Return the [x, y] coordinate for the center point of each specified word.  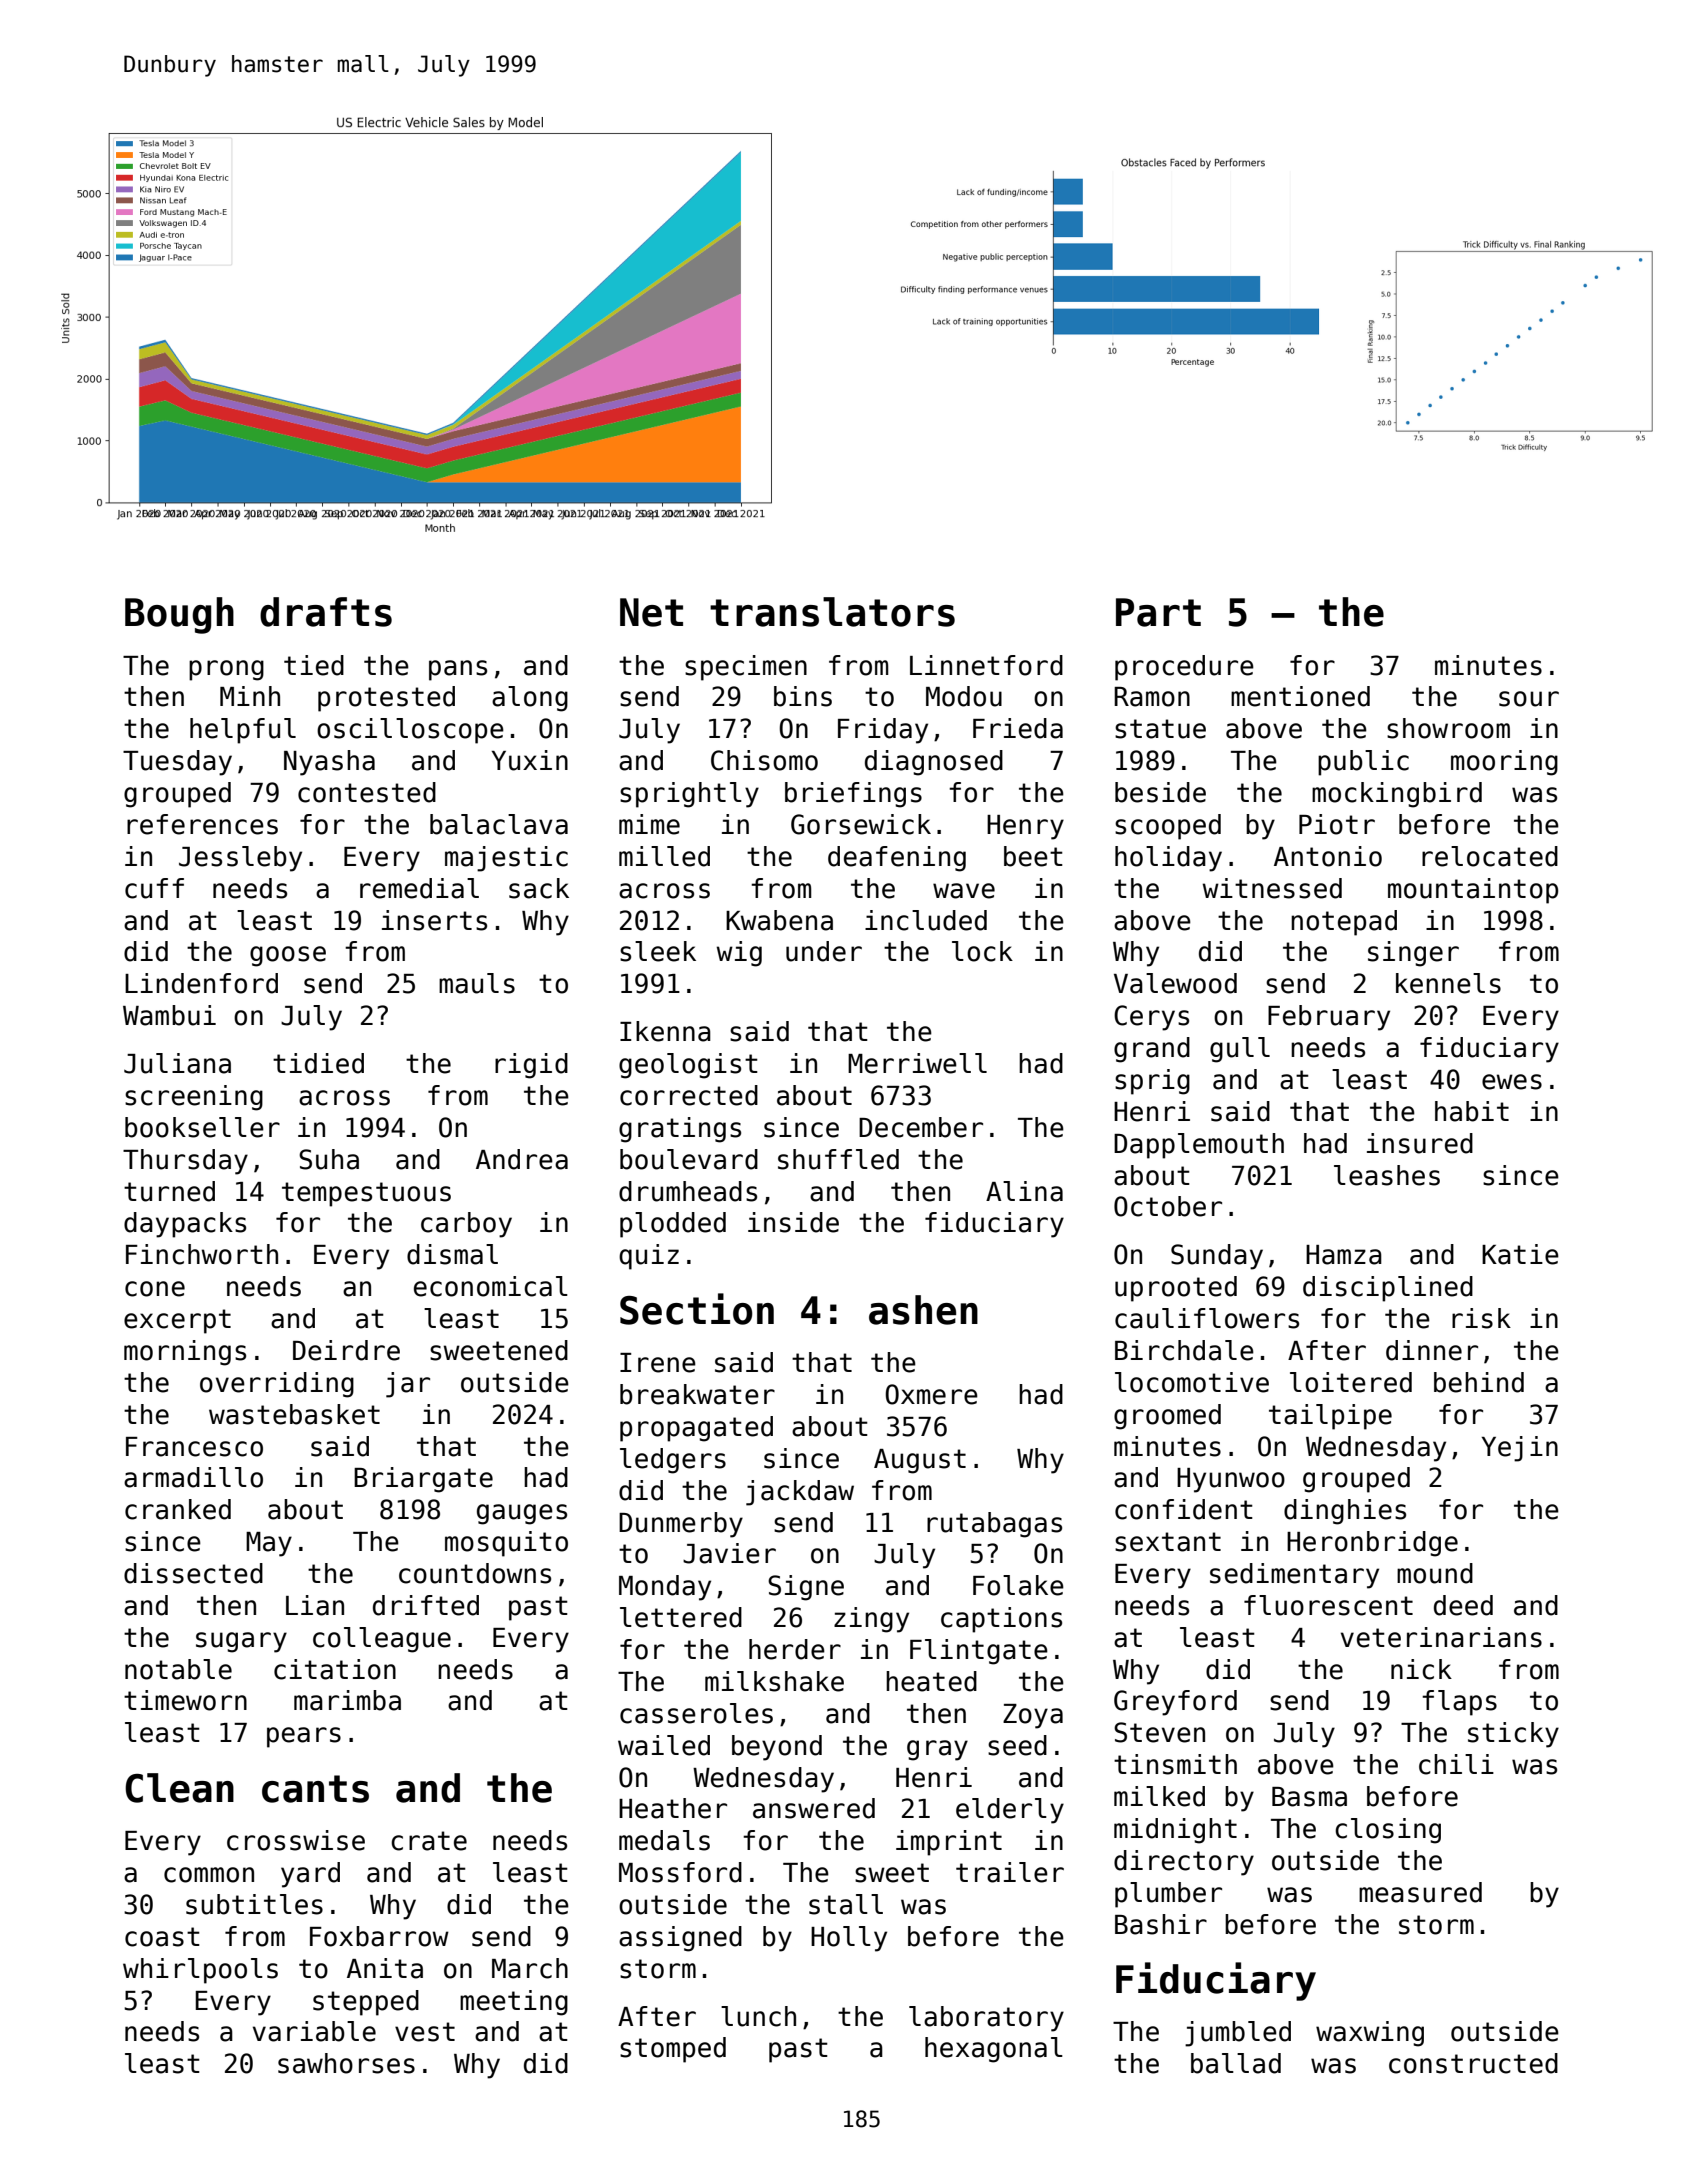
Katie [1520, 1254]
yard [310, 1875]
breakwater [697, 1394]
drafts [326, 612]
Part [1158, 612]
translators [832, 612]
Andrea [522, 1159]
